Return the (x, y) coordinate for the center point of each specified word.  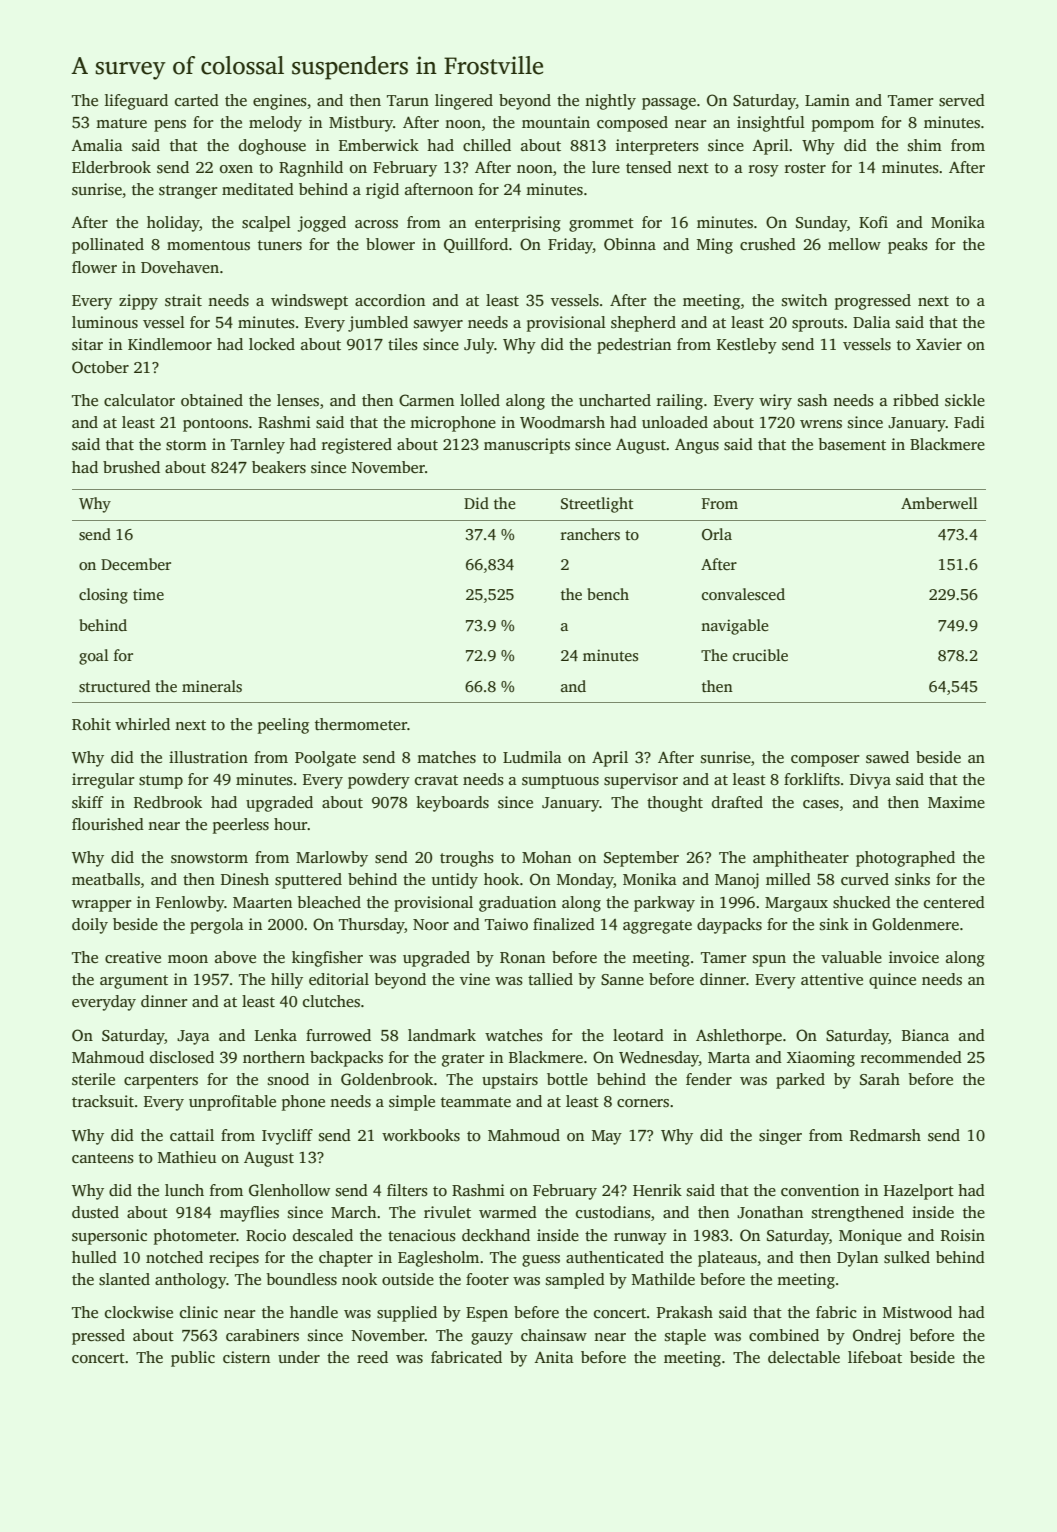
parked (800, 1081)
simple (412, 1103)
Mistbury (361, 124)
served (962, 100)
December (136, 564)
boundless (301, 1279)
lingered (464, 102)
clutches (331, 1001)
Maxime (956, 802)
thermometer (361, 724)
